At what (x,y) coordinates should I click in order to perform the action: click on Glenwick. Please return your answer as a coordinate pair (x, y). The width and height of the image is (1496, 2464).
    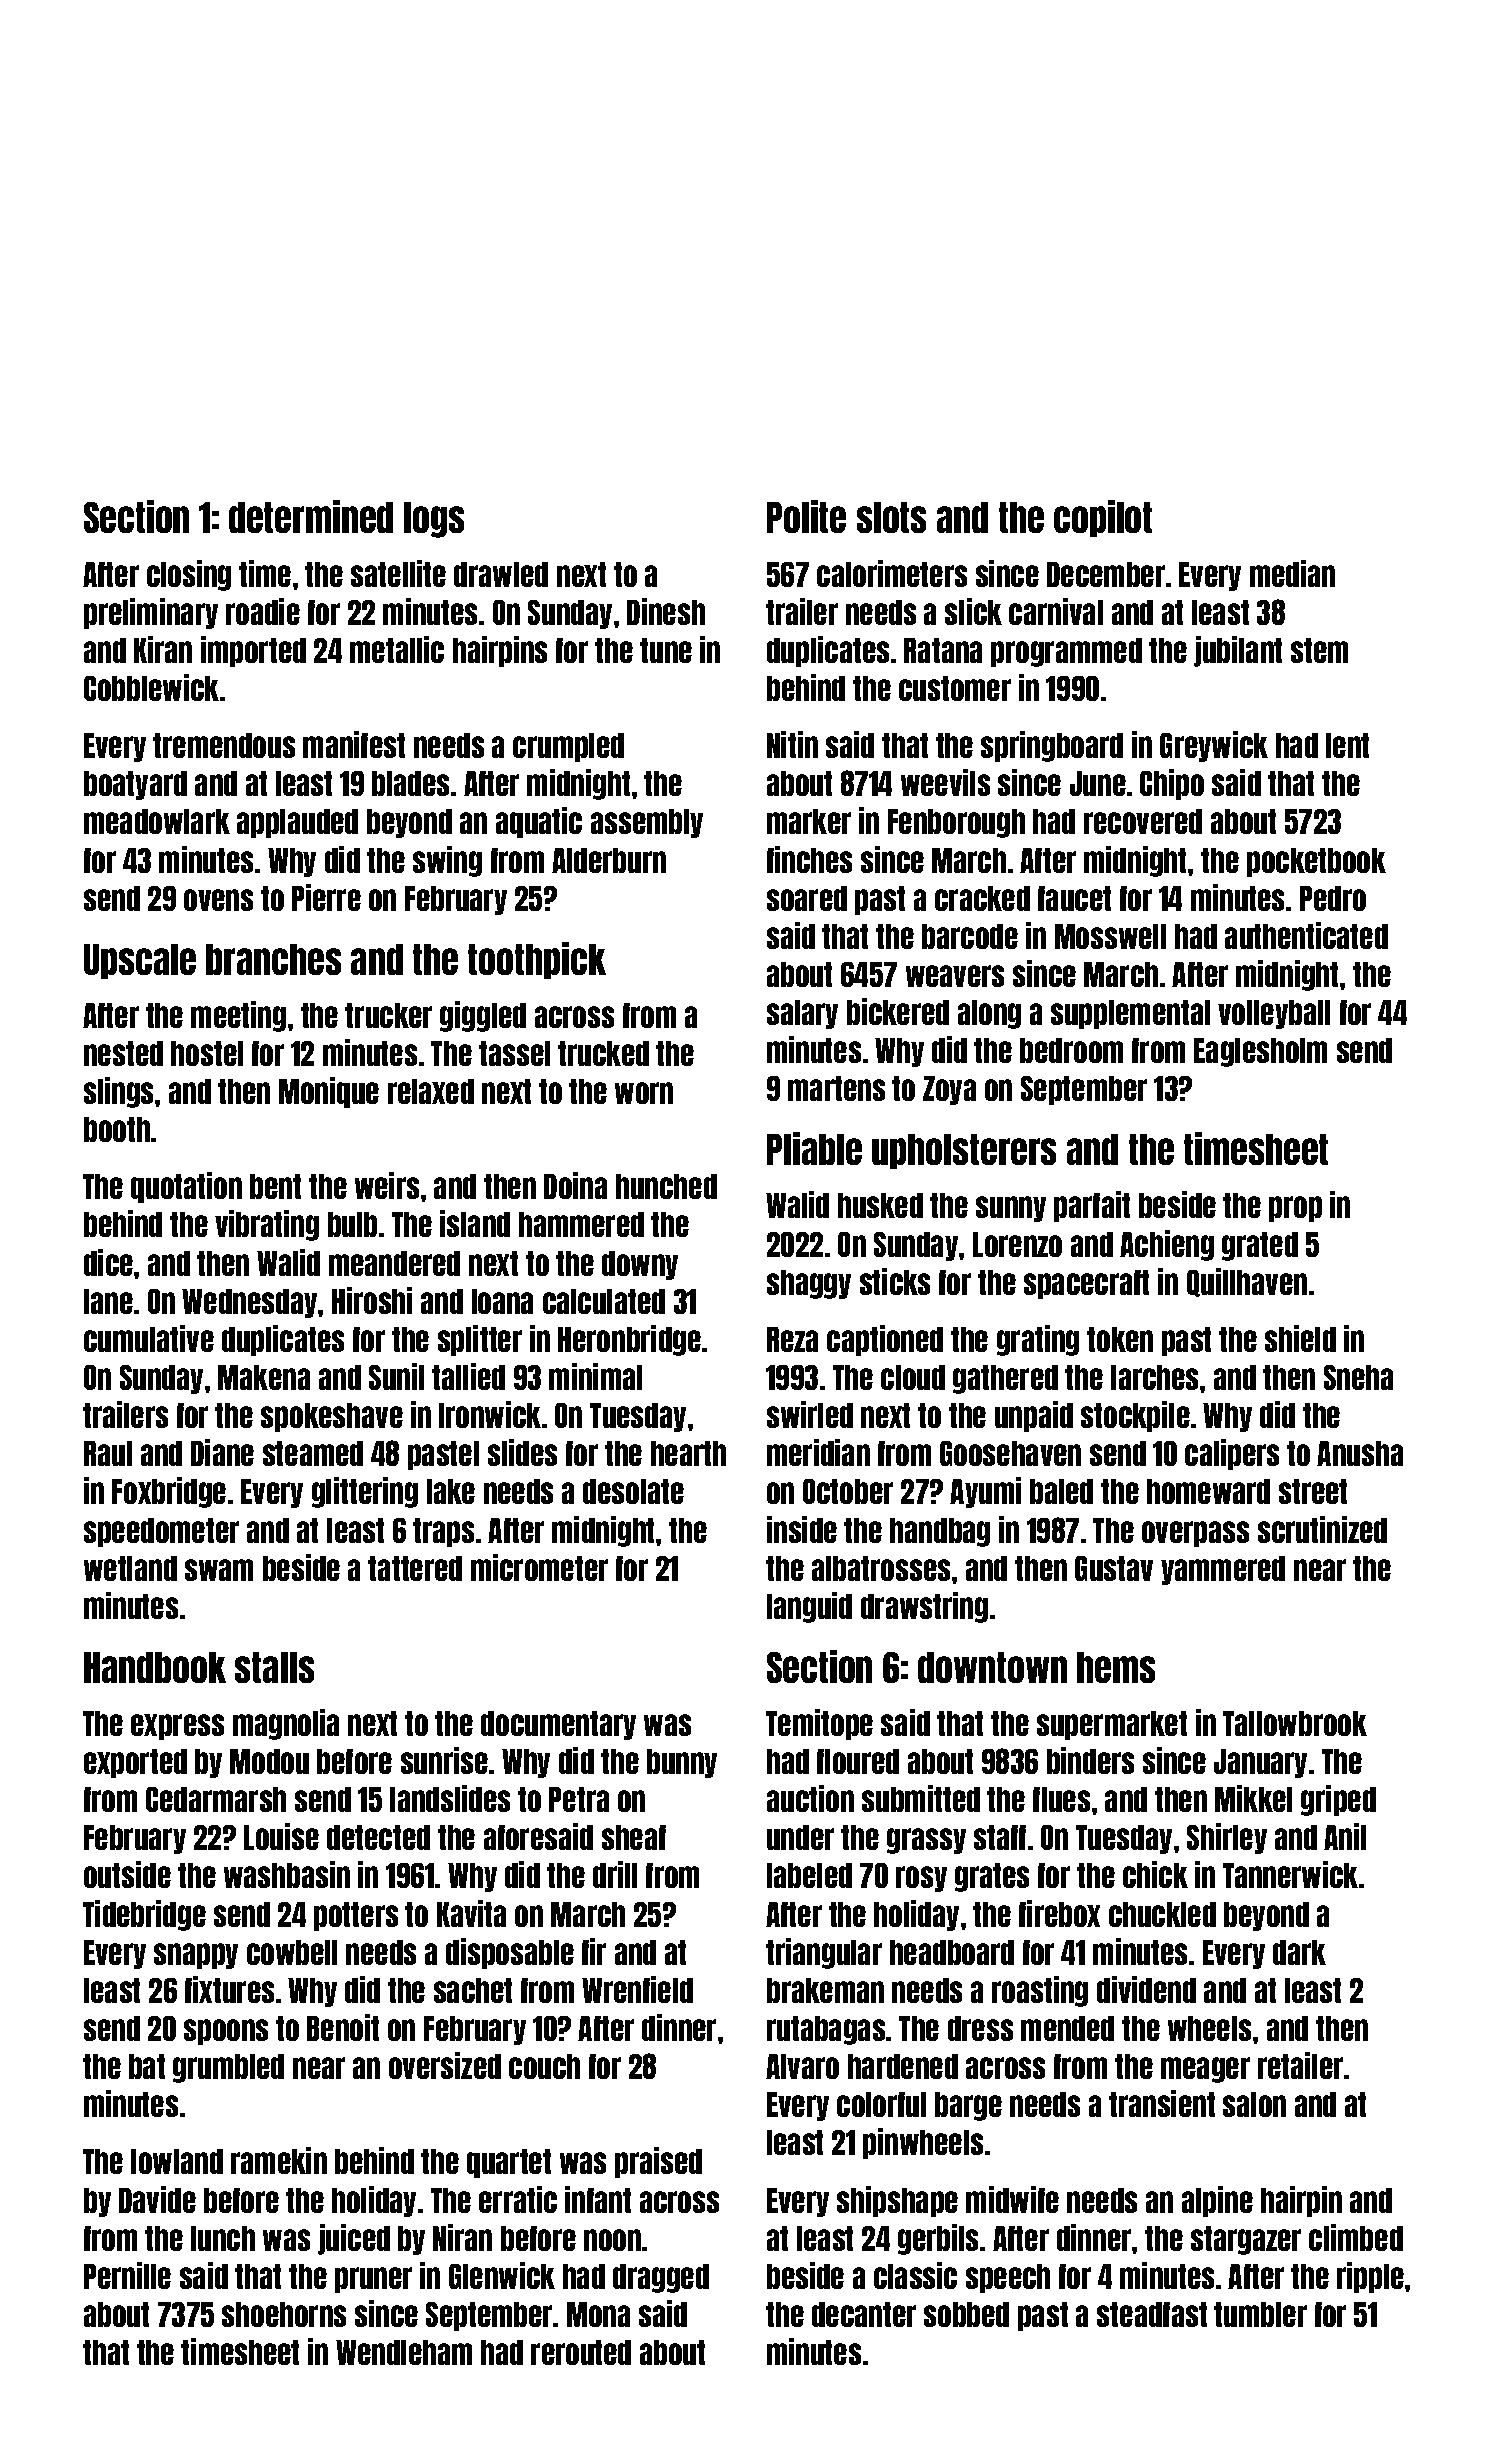
    Looking at the image, I should click on (502, 2275).
